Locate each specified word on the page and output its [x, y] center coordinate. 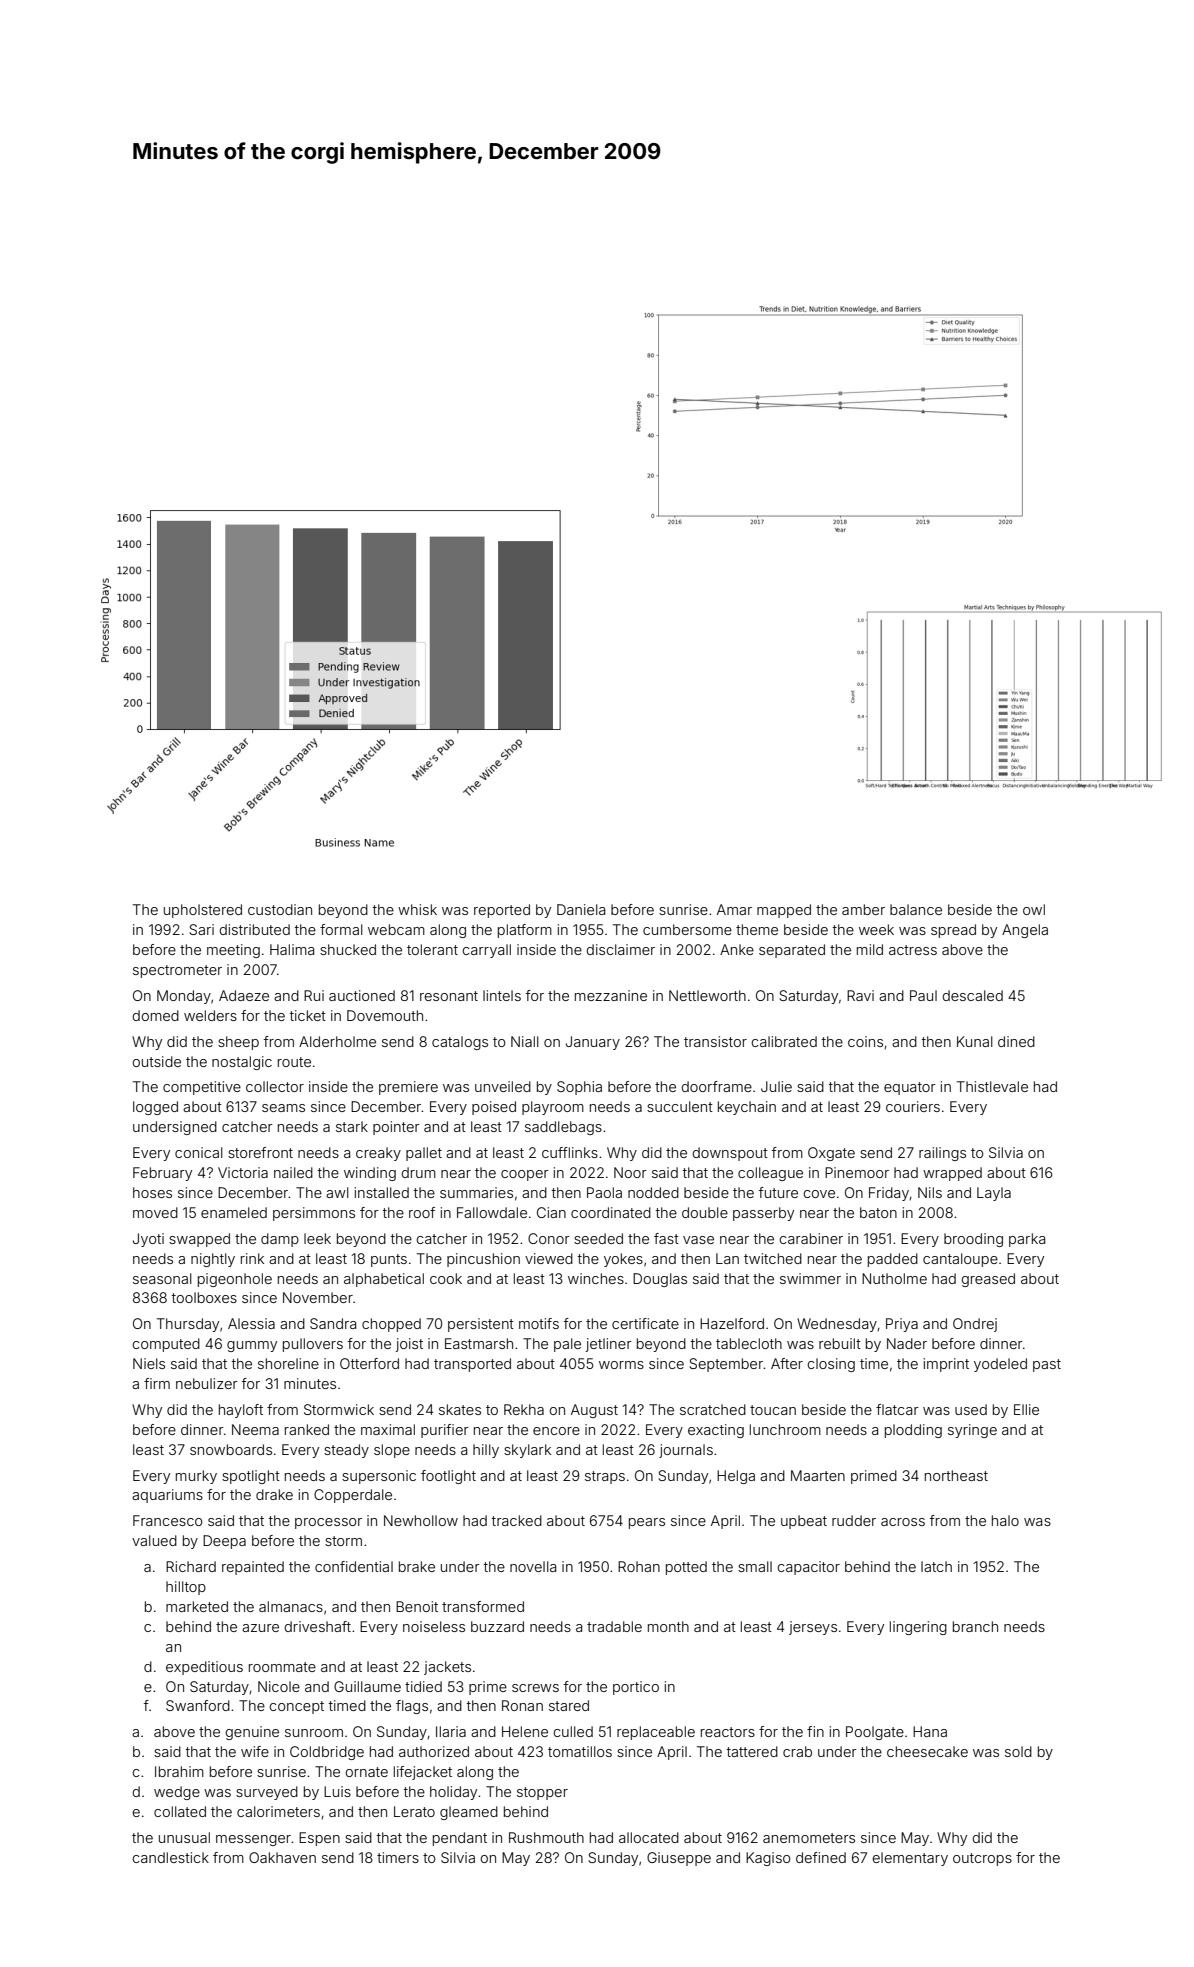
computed [166, 1345]
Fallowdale [492, 1212]
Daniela [581, 909]
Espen [319, 1839]
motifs [539, 1323]
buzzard [497, 1626]
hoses [152, 1192]
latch [936, 1566]
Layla [994, 1194]
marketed [197, 1606]
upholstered [203, 911]
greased [988, 1280]
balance [916, 909]
